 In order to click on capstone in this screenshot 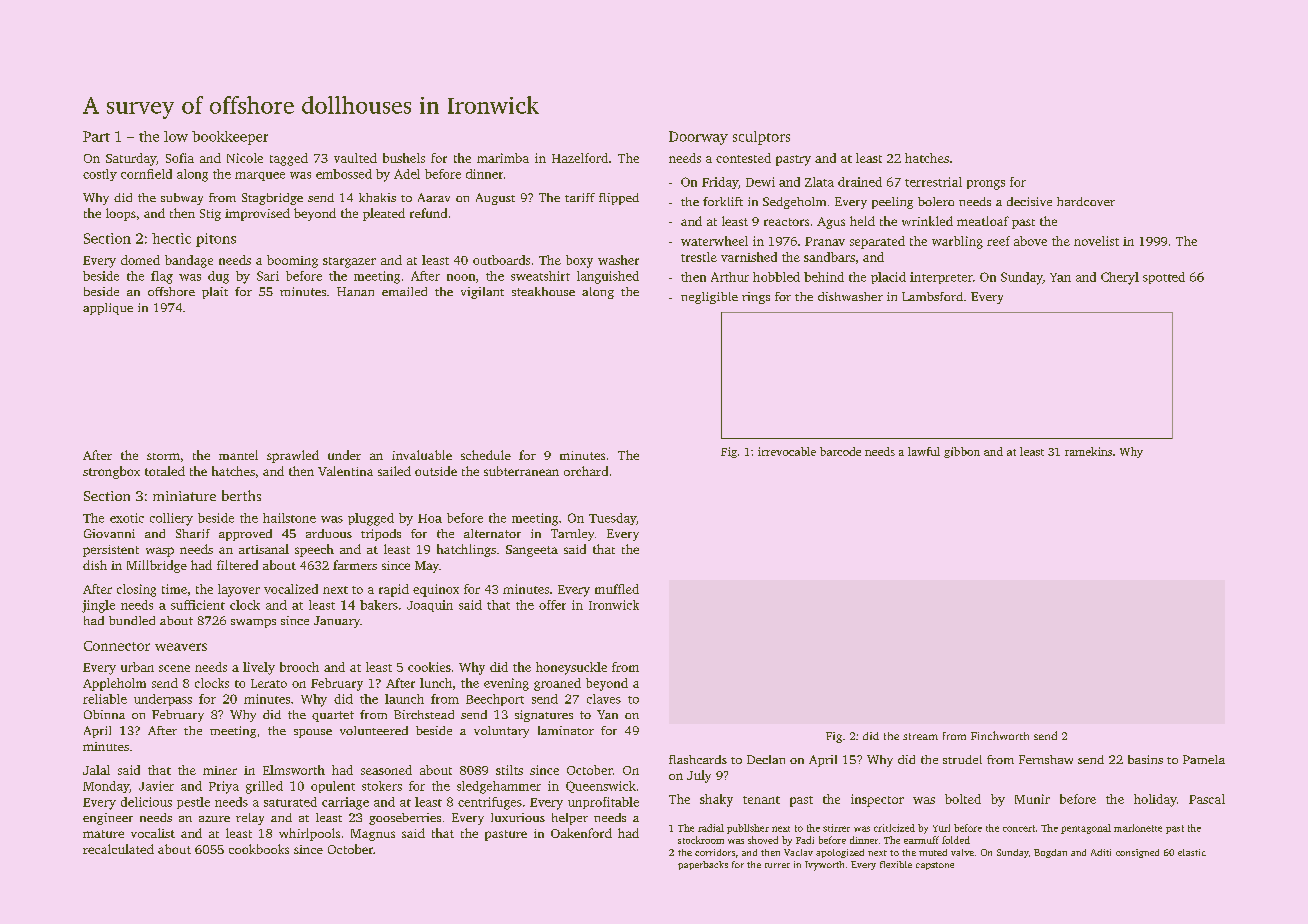, I will do `click(935, 866)`.
